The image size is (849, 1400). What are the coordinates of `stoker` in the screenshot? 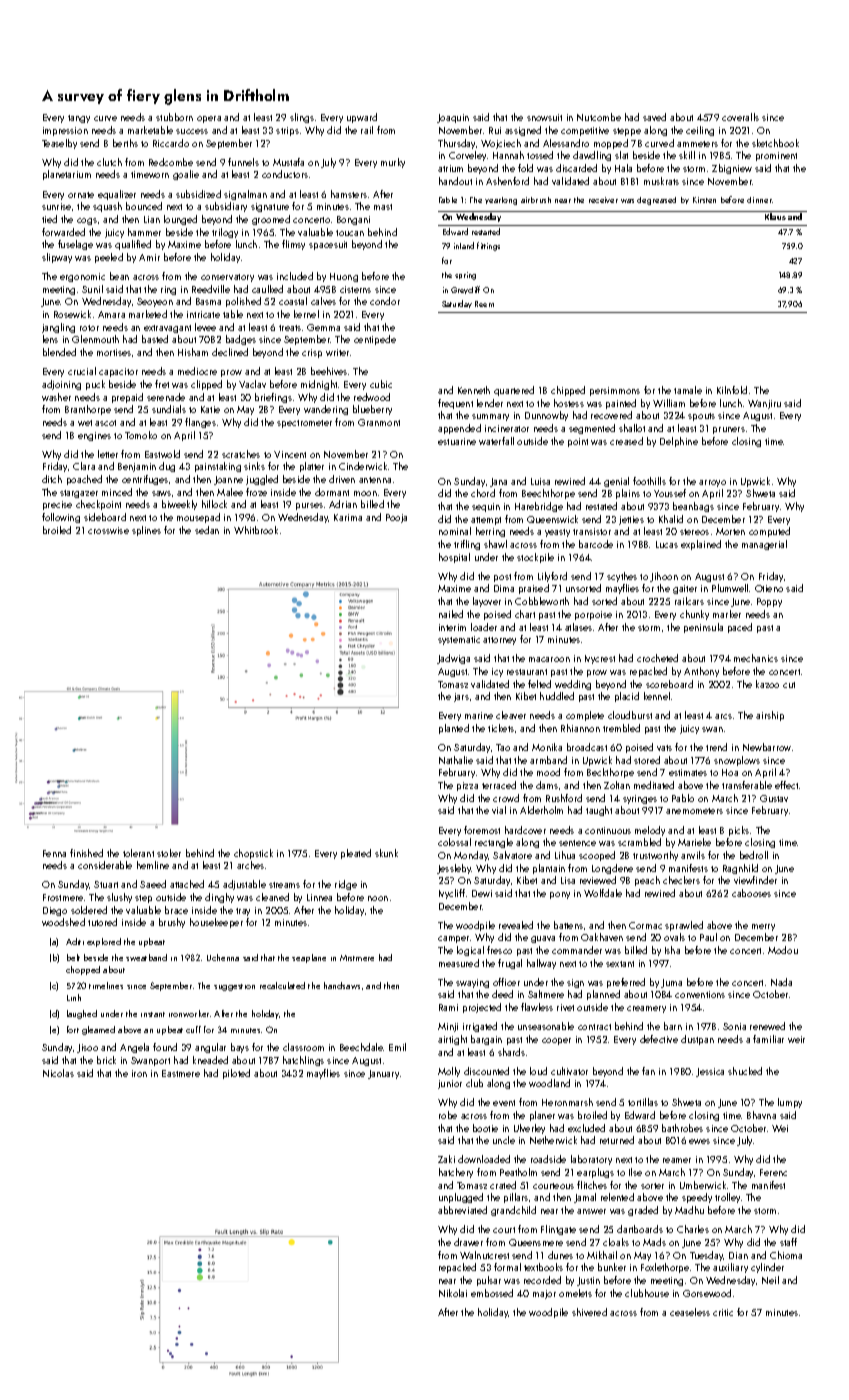 It's located at (169, 853).
